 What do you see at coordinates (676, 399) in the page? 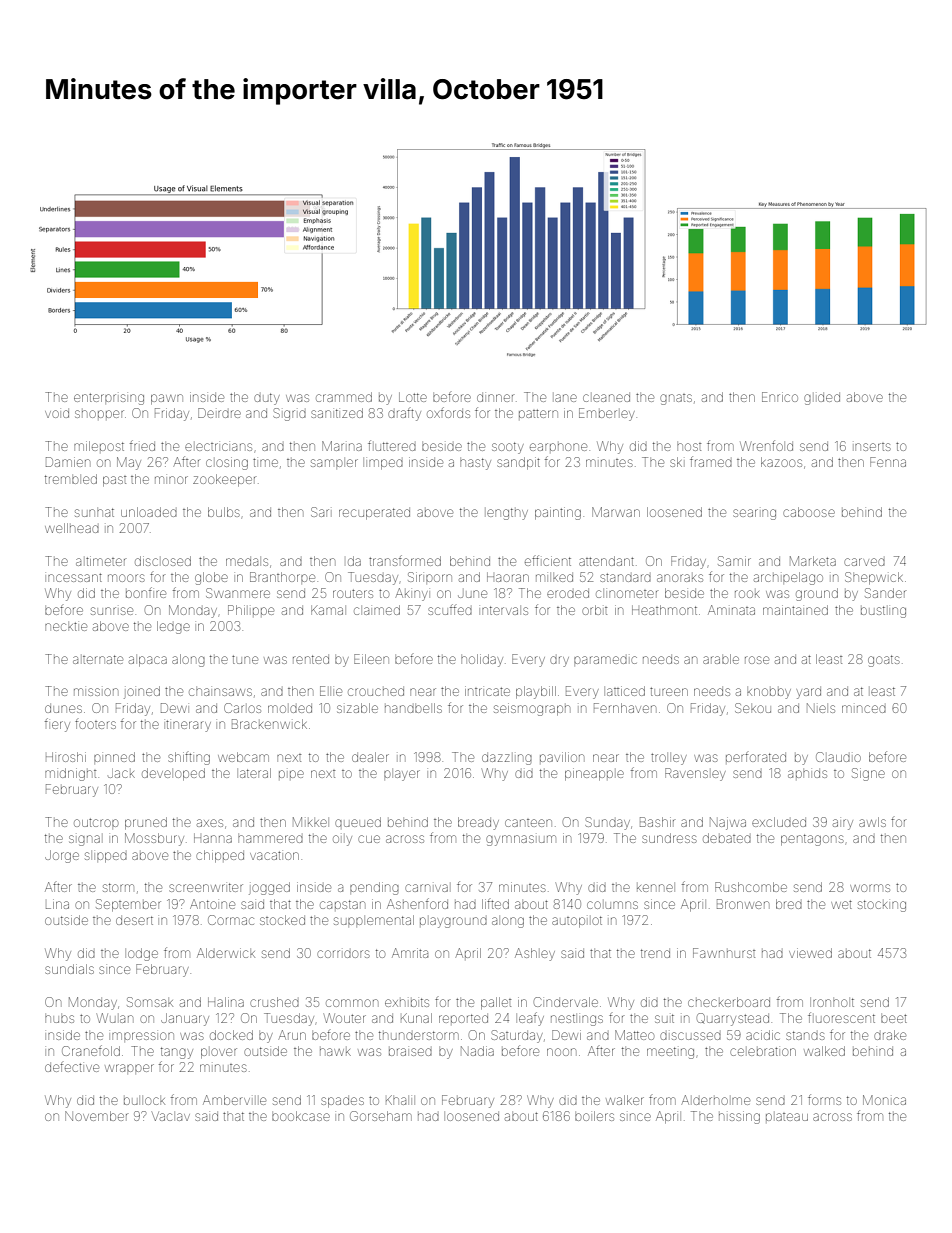
I see `gnats` at bounding box center [676, 399].
